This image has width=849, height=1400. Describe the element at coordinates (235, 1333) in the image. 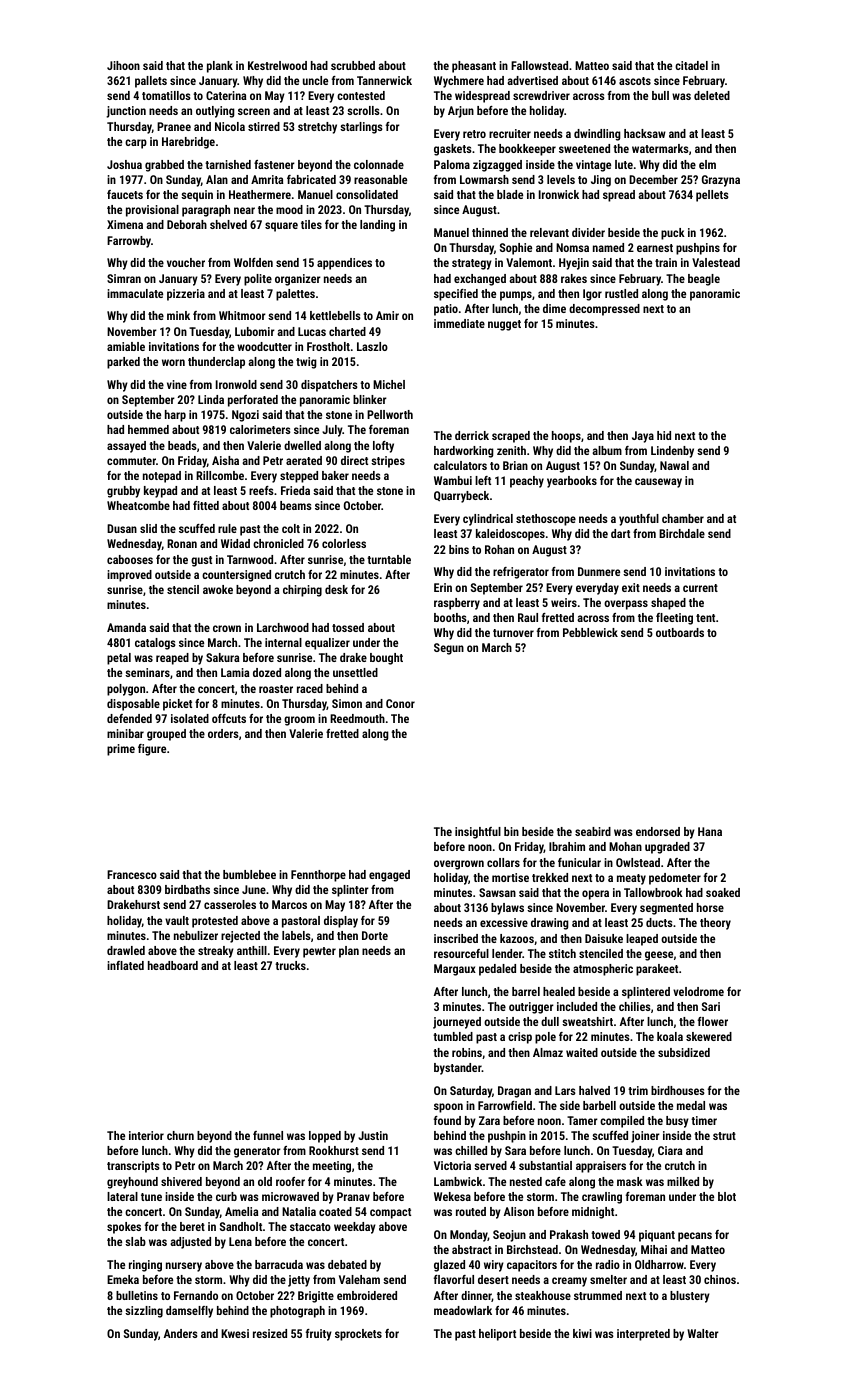

I see `Kwesi` at that location.
